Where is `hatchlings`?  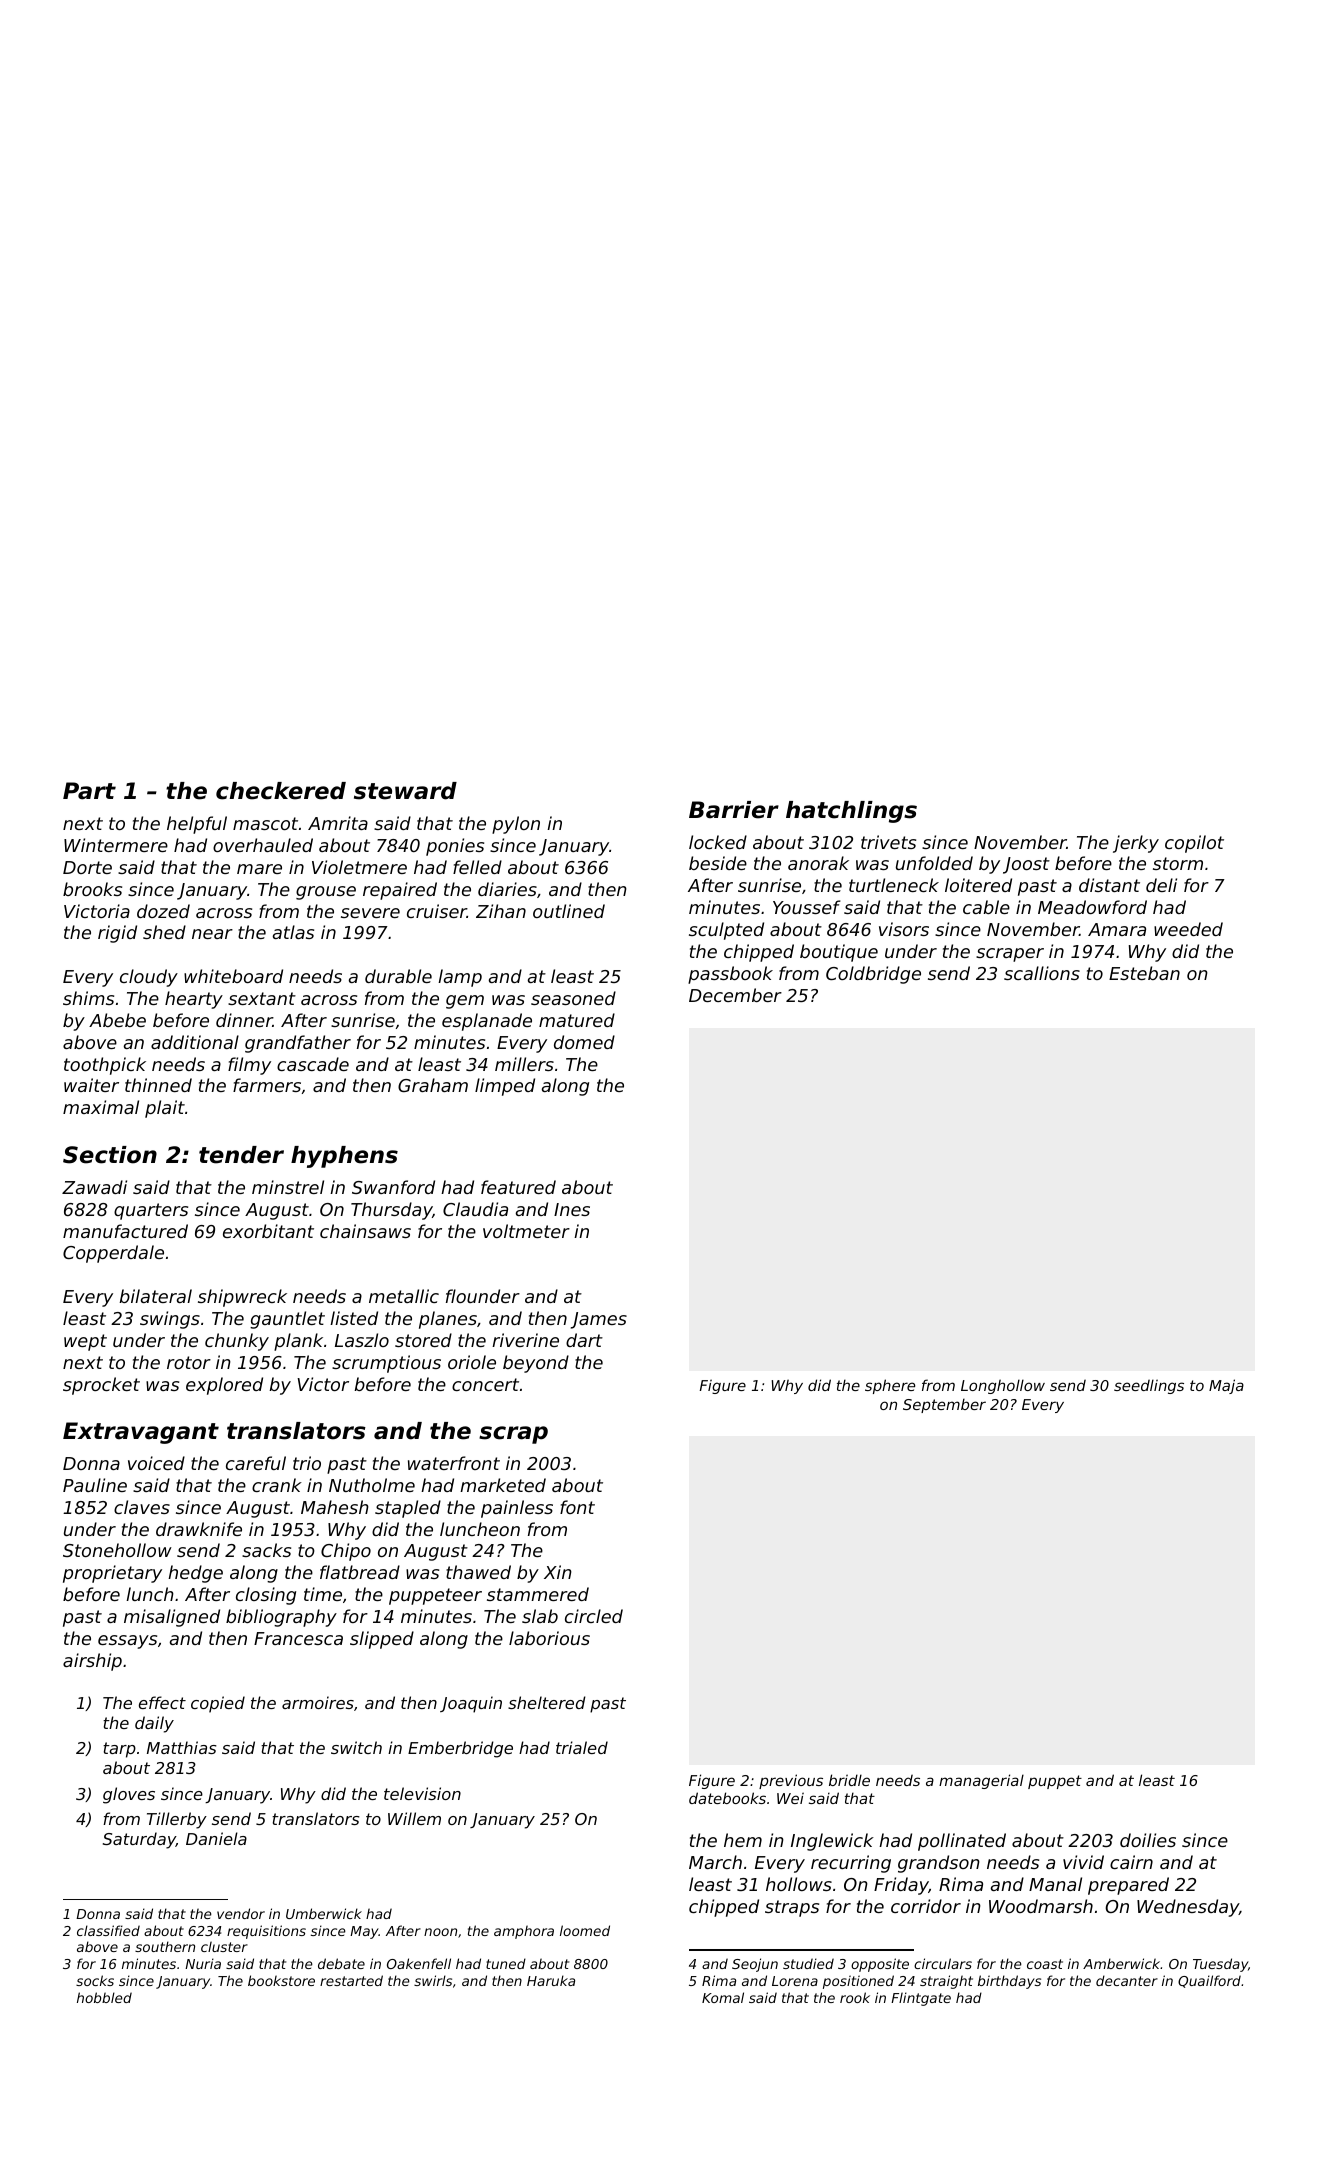
hatchlings is located at coordinates (851, 812).
